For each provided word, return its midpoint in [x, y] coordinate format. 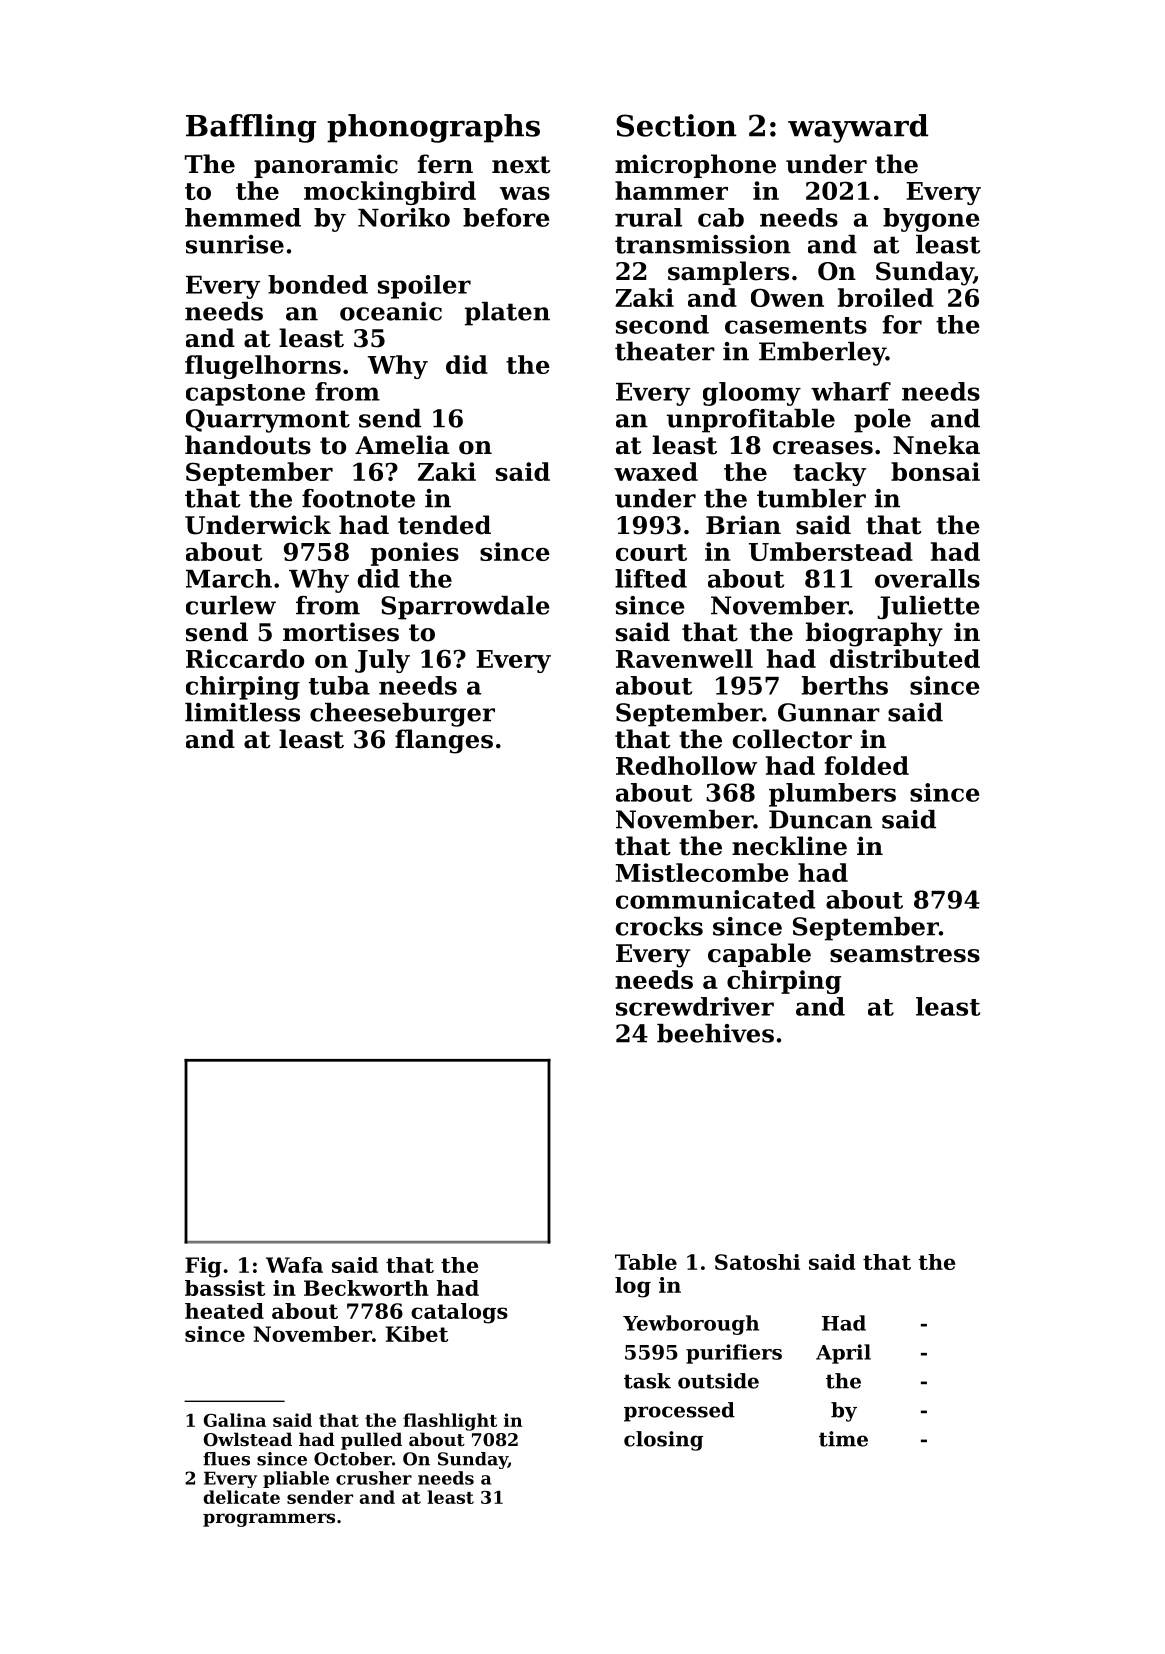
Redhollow [686, 765]
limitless [242, 712]
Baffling [251, 128]
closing [663, 1441]
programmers [269, 1520]
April [843, 1354]
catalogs [459, 1313]
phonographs [433, 128]
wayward [858, 128]
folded [867, 765]
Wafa [294, 1265]
